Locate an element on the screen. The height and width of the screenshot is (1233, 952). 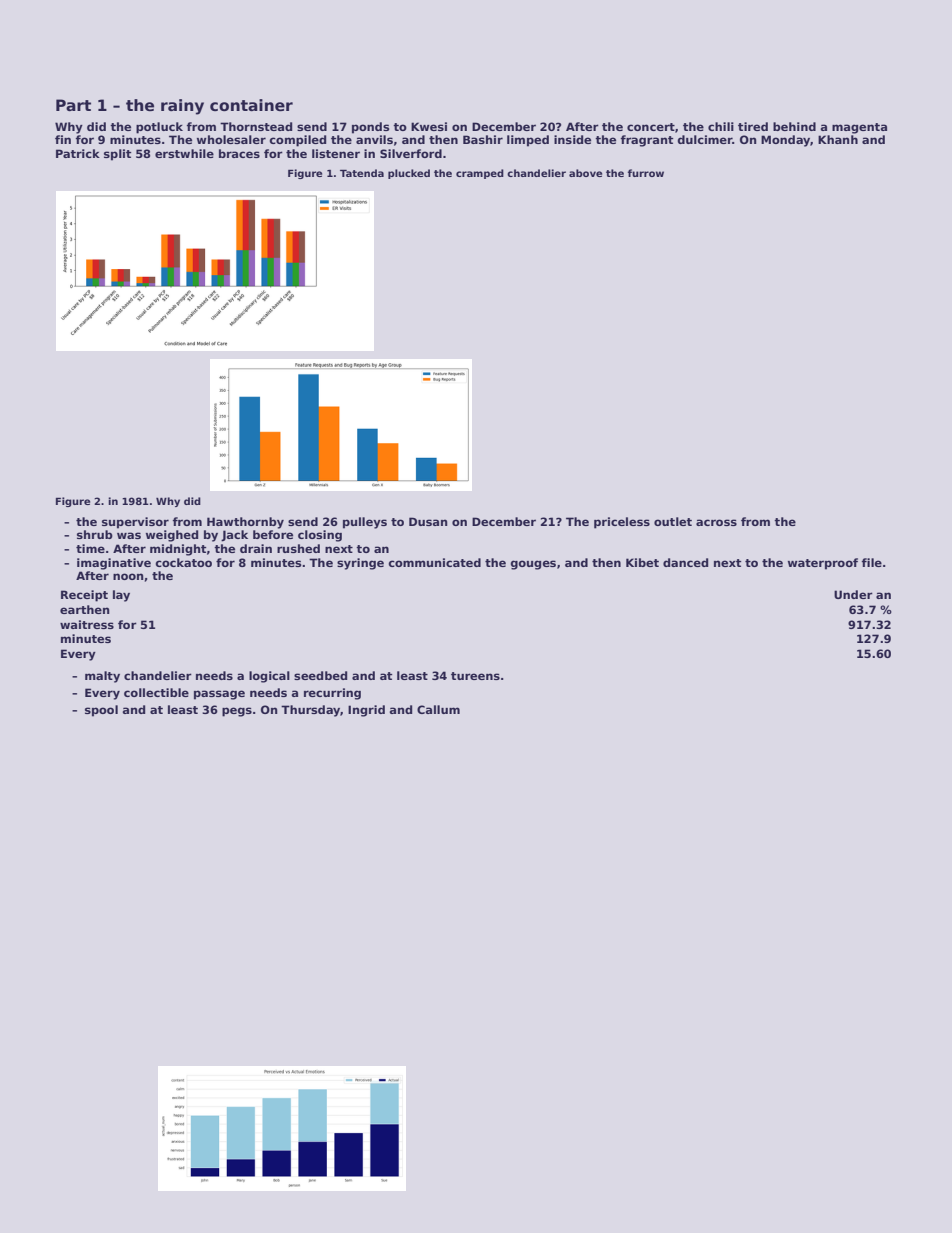
above is located at coordinates (585, 173).
